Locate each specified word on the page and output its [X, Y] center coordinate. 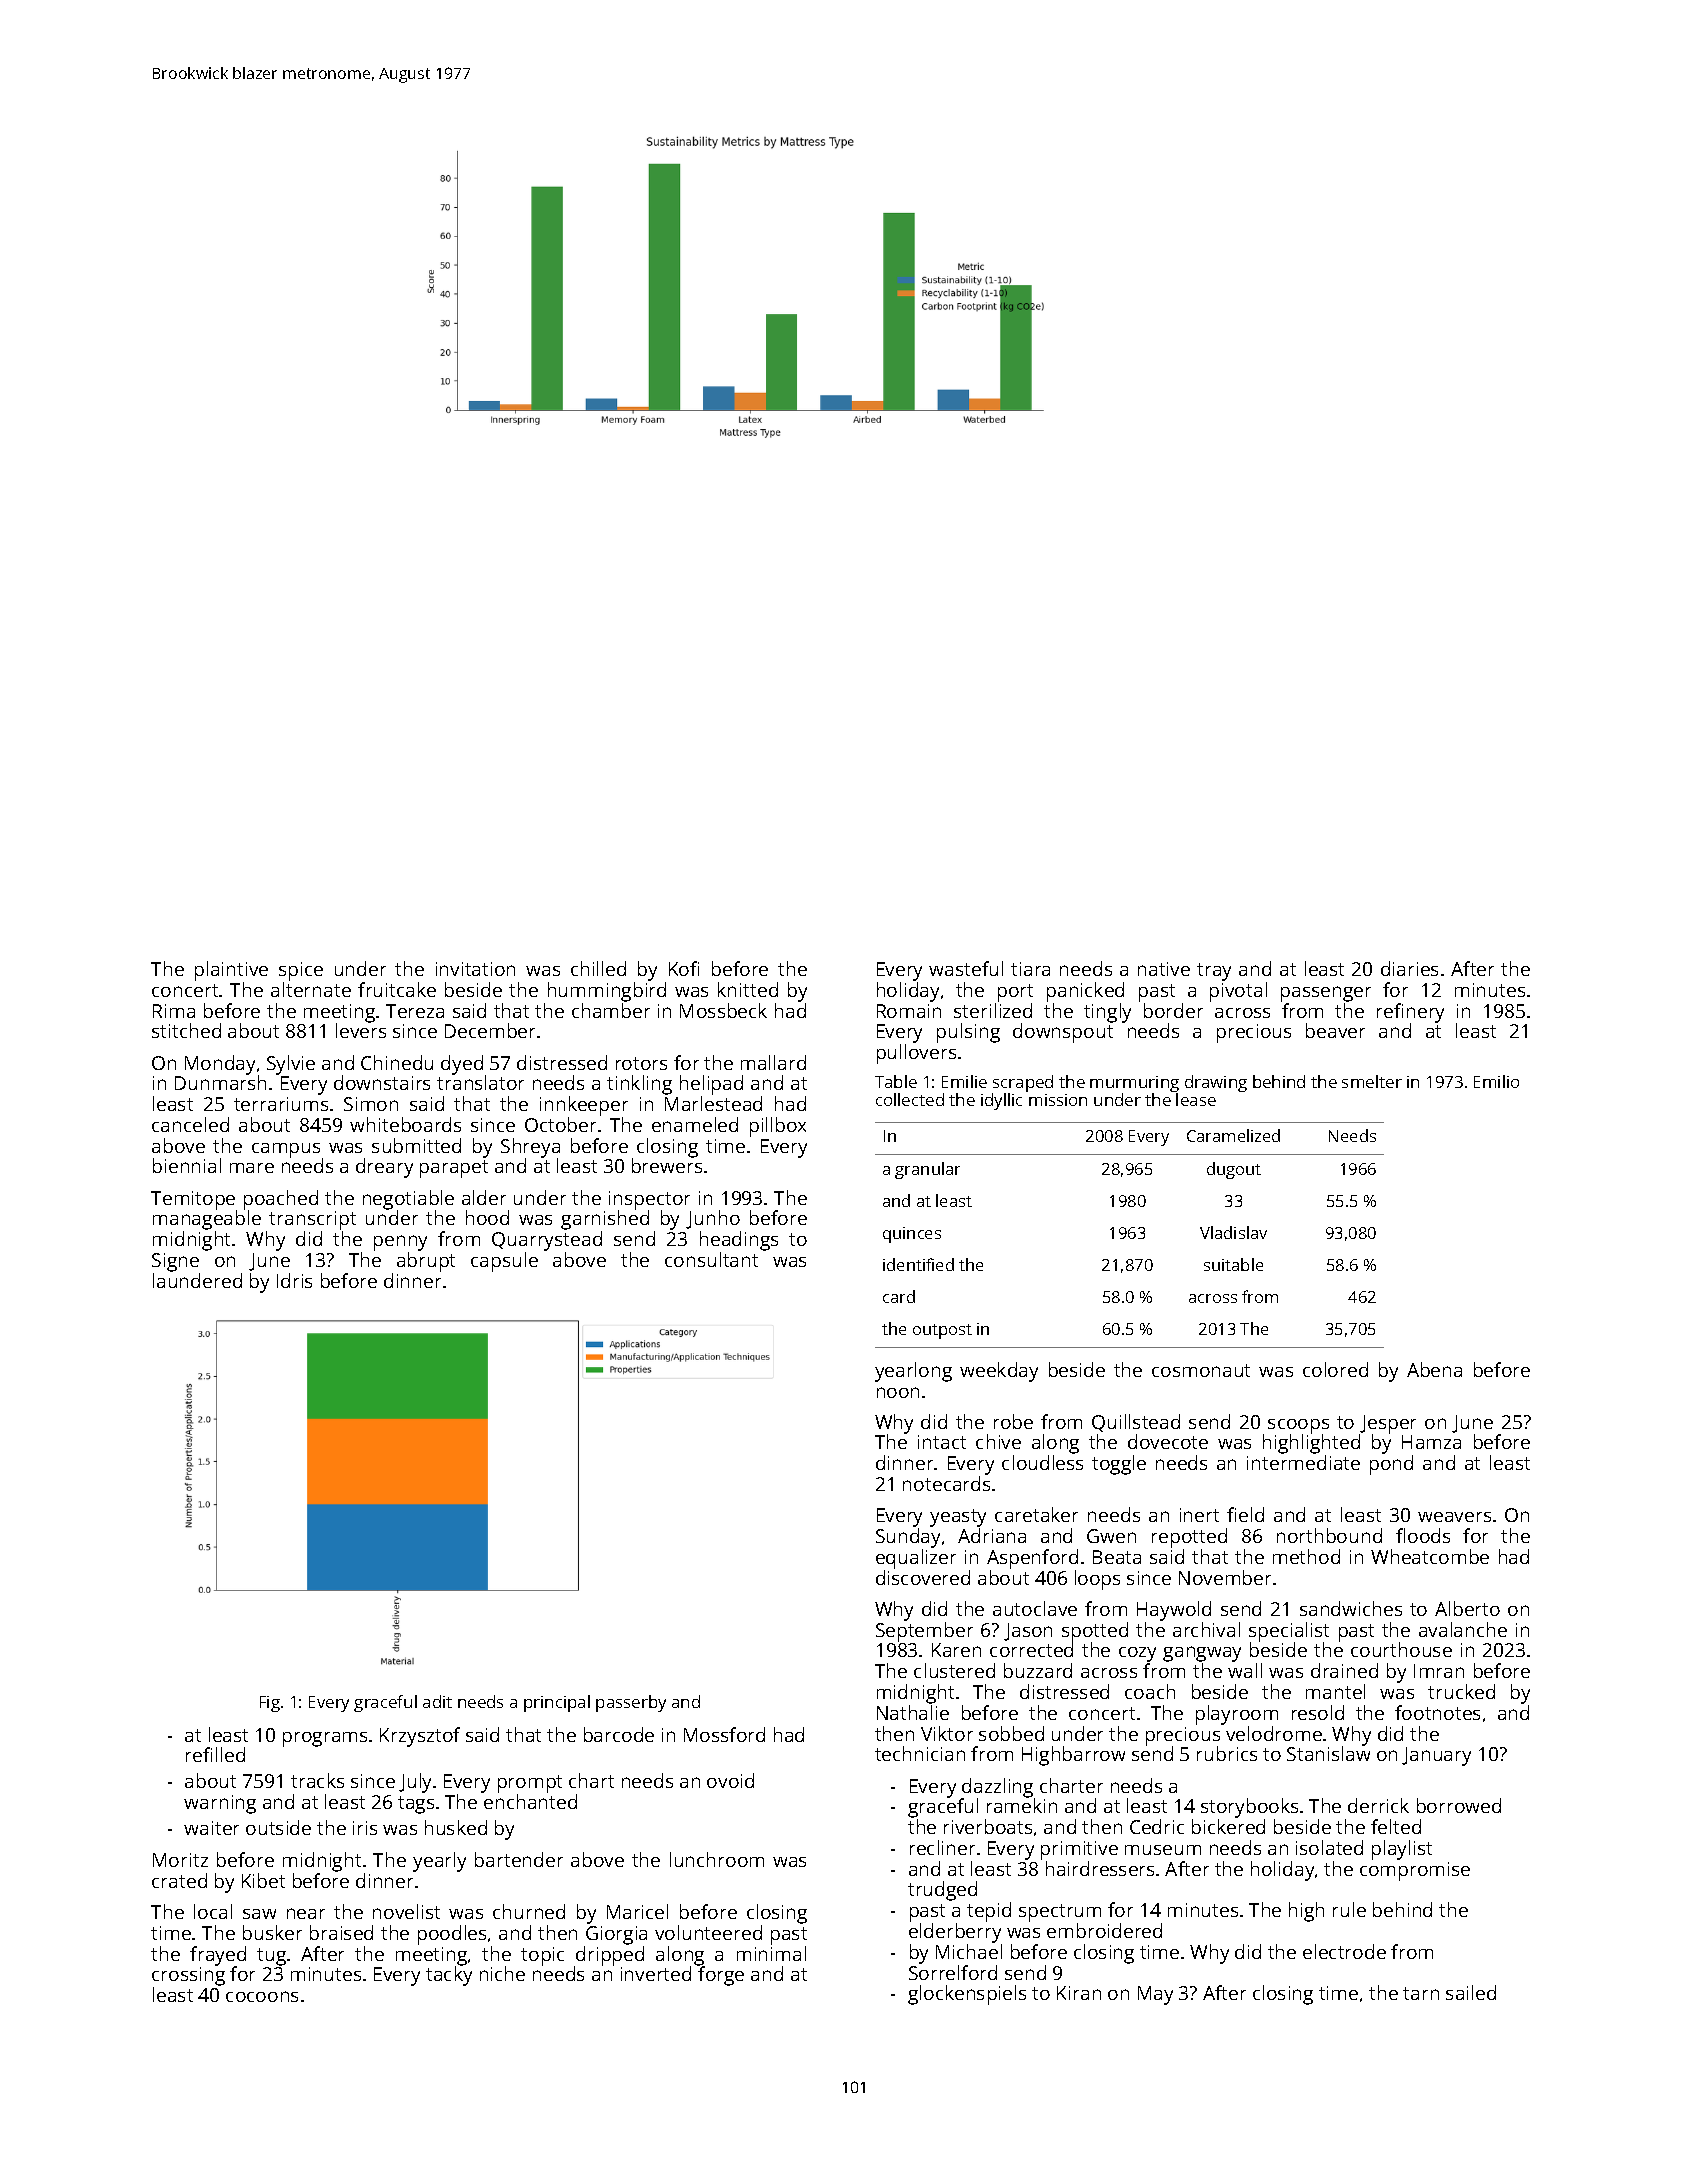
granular [927, 1170]
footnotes [1437, 1712]
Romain [909, 1011]
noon [898, 1392]
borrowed [1459, 1805]
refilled [215, 1754]
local [213, 1911]
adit [437, 1701]
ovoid [730, 1780]
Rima [174, 1011]
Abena [1434, 1369]
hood [487, 1217]
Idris [294, 1280]
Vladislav [1233, 1232]
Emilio [1496, 1081]
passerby [631, 1703]
